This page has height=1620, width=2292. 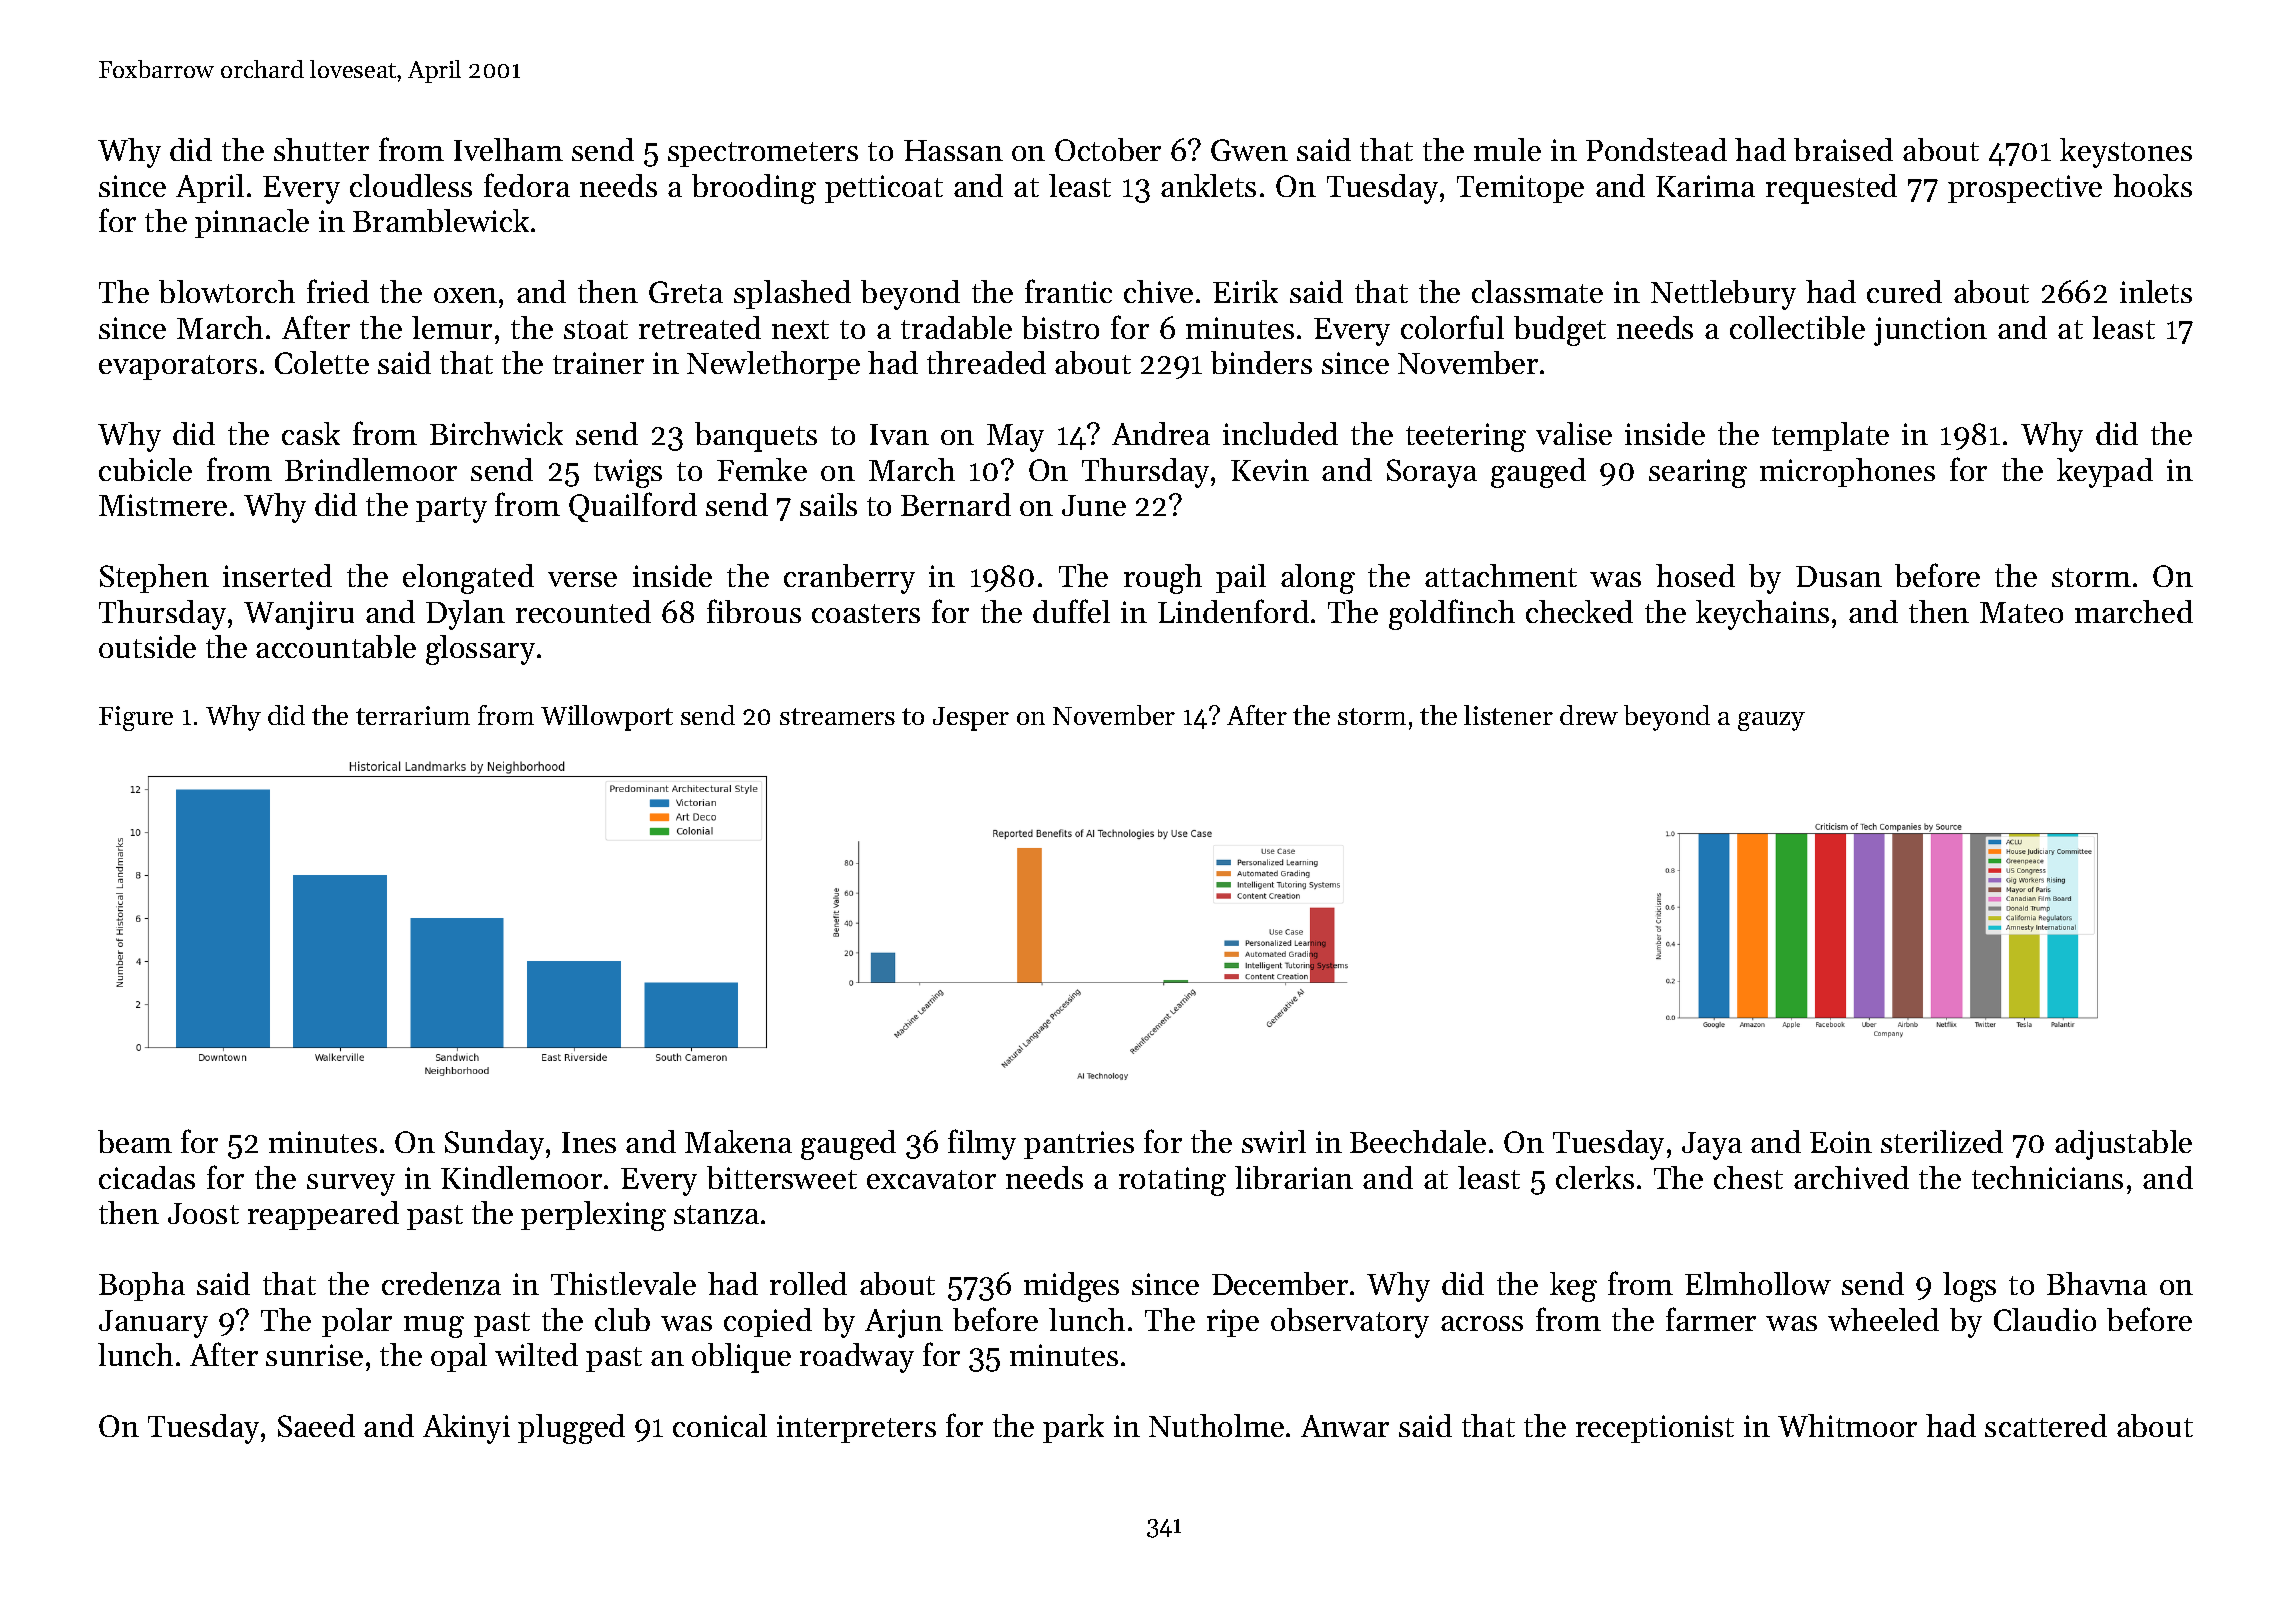 I want to click on evaporators, so click(x=178, y=367).
